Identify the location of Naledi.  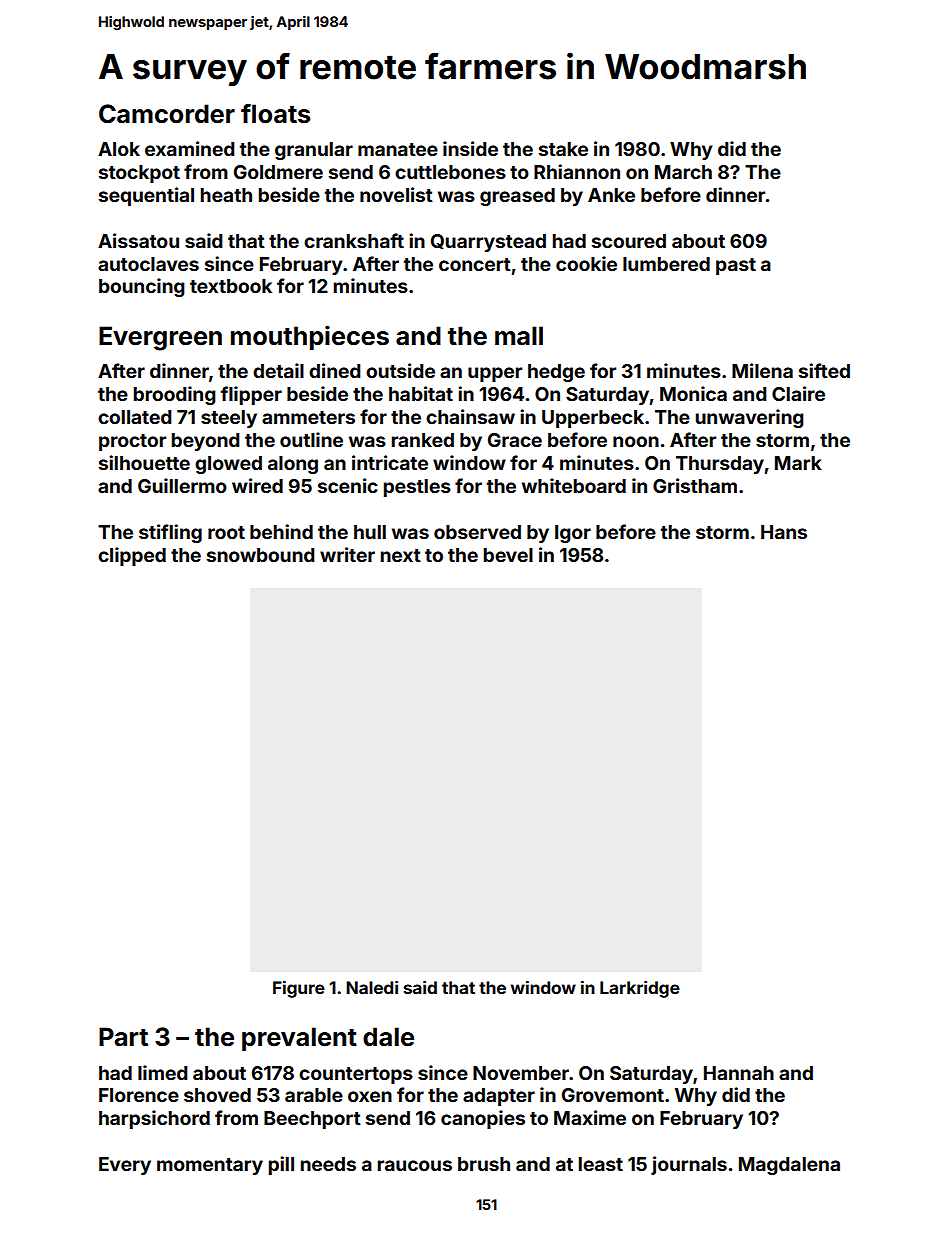
(372, 987).
